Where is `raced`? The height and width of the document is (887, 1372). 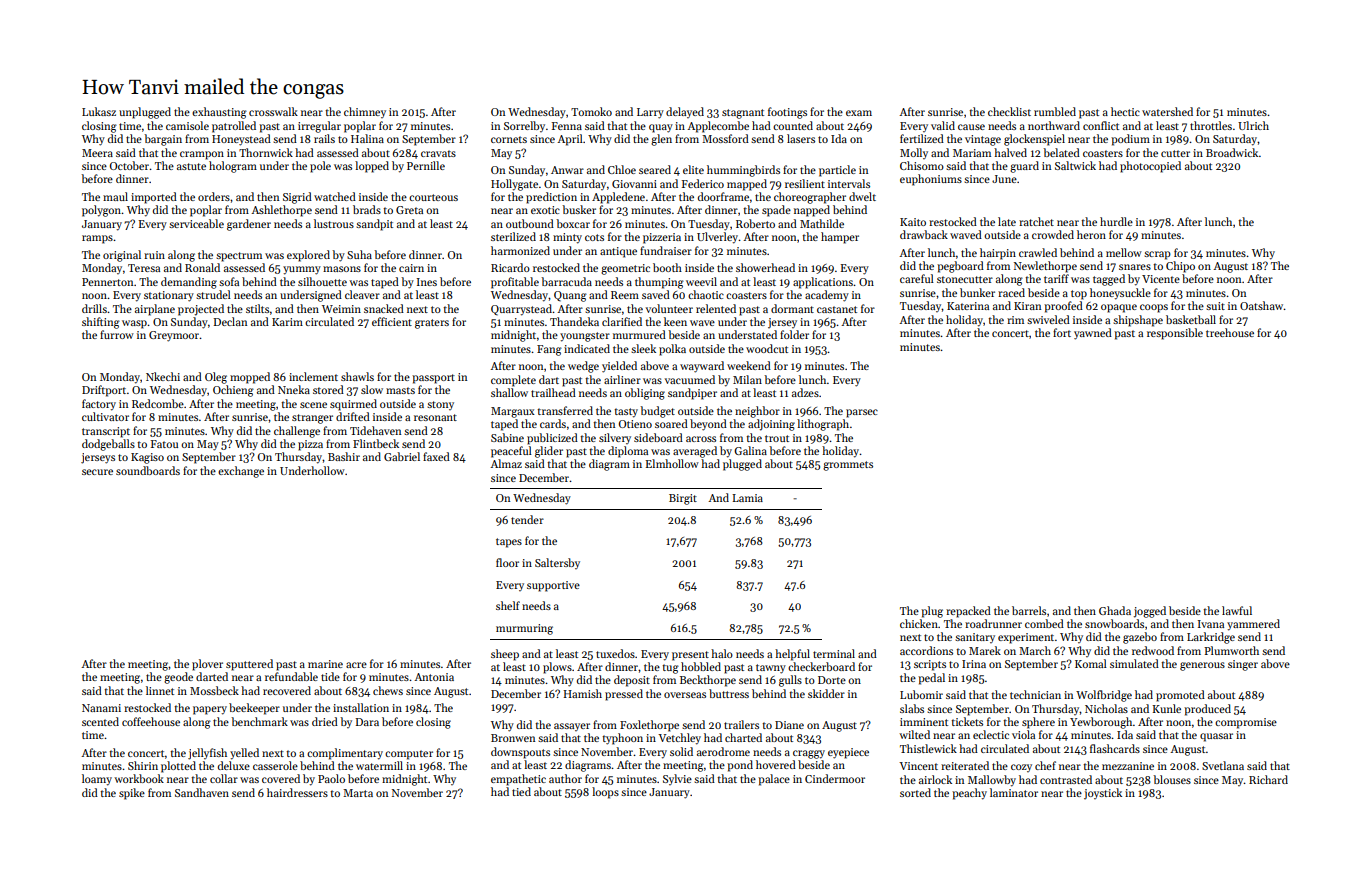
raced is located at coordinates (1011, 292).
